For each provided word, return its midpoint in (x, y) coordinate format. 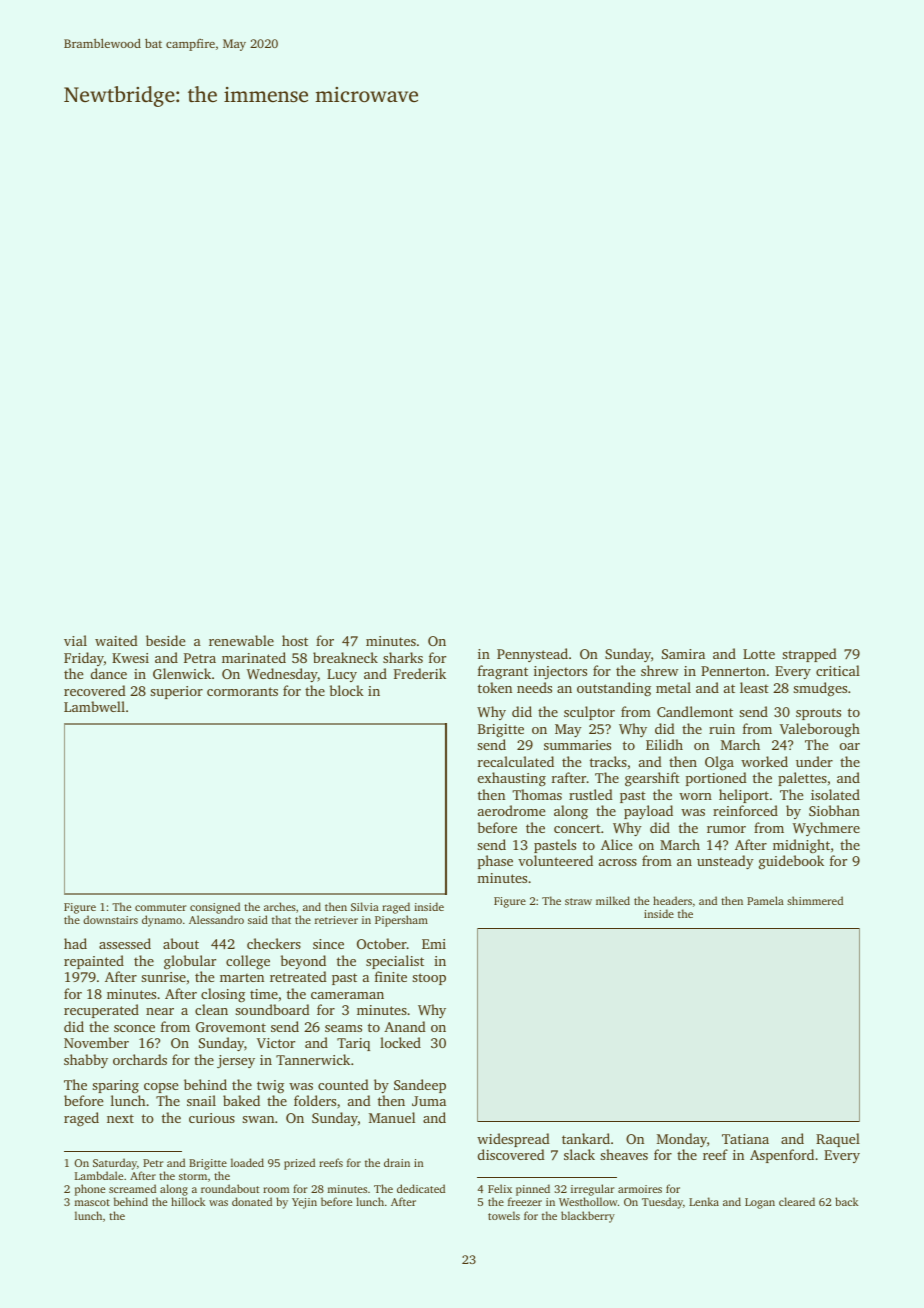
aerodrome (511, 810)
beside (165, 640)
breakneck (345, 657)
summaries (577, 745)
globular (190, 962)
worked (764, 761)
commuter (160, 907)
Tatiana (745, 1139)
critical (838, 670)
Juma (429, 1101)
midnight (801, 846)
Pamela (765, 900)
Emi (434, 944)
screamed (132, 1188)
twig (270, 1086)
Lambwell (94, 706)
